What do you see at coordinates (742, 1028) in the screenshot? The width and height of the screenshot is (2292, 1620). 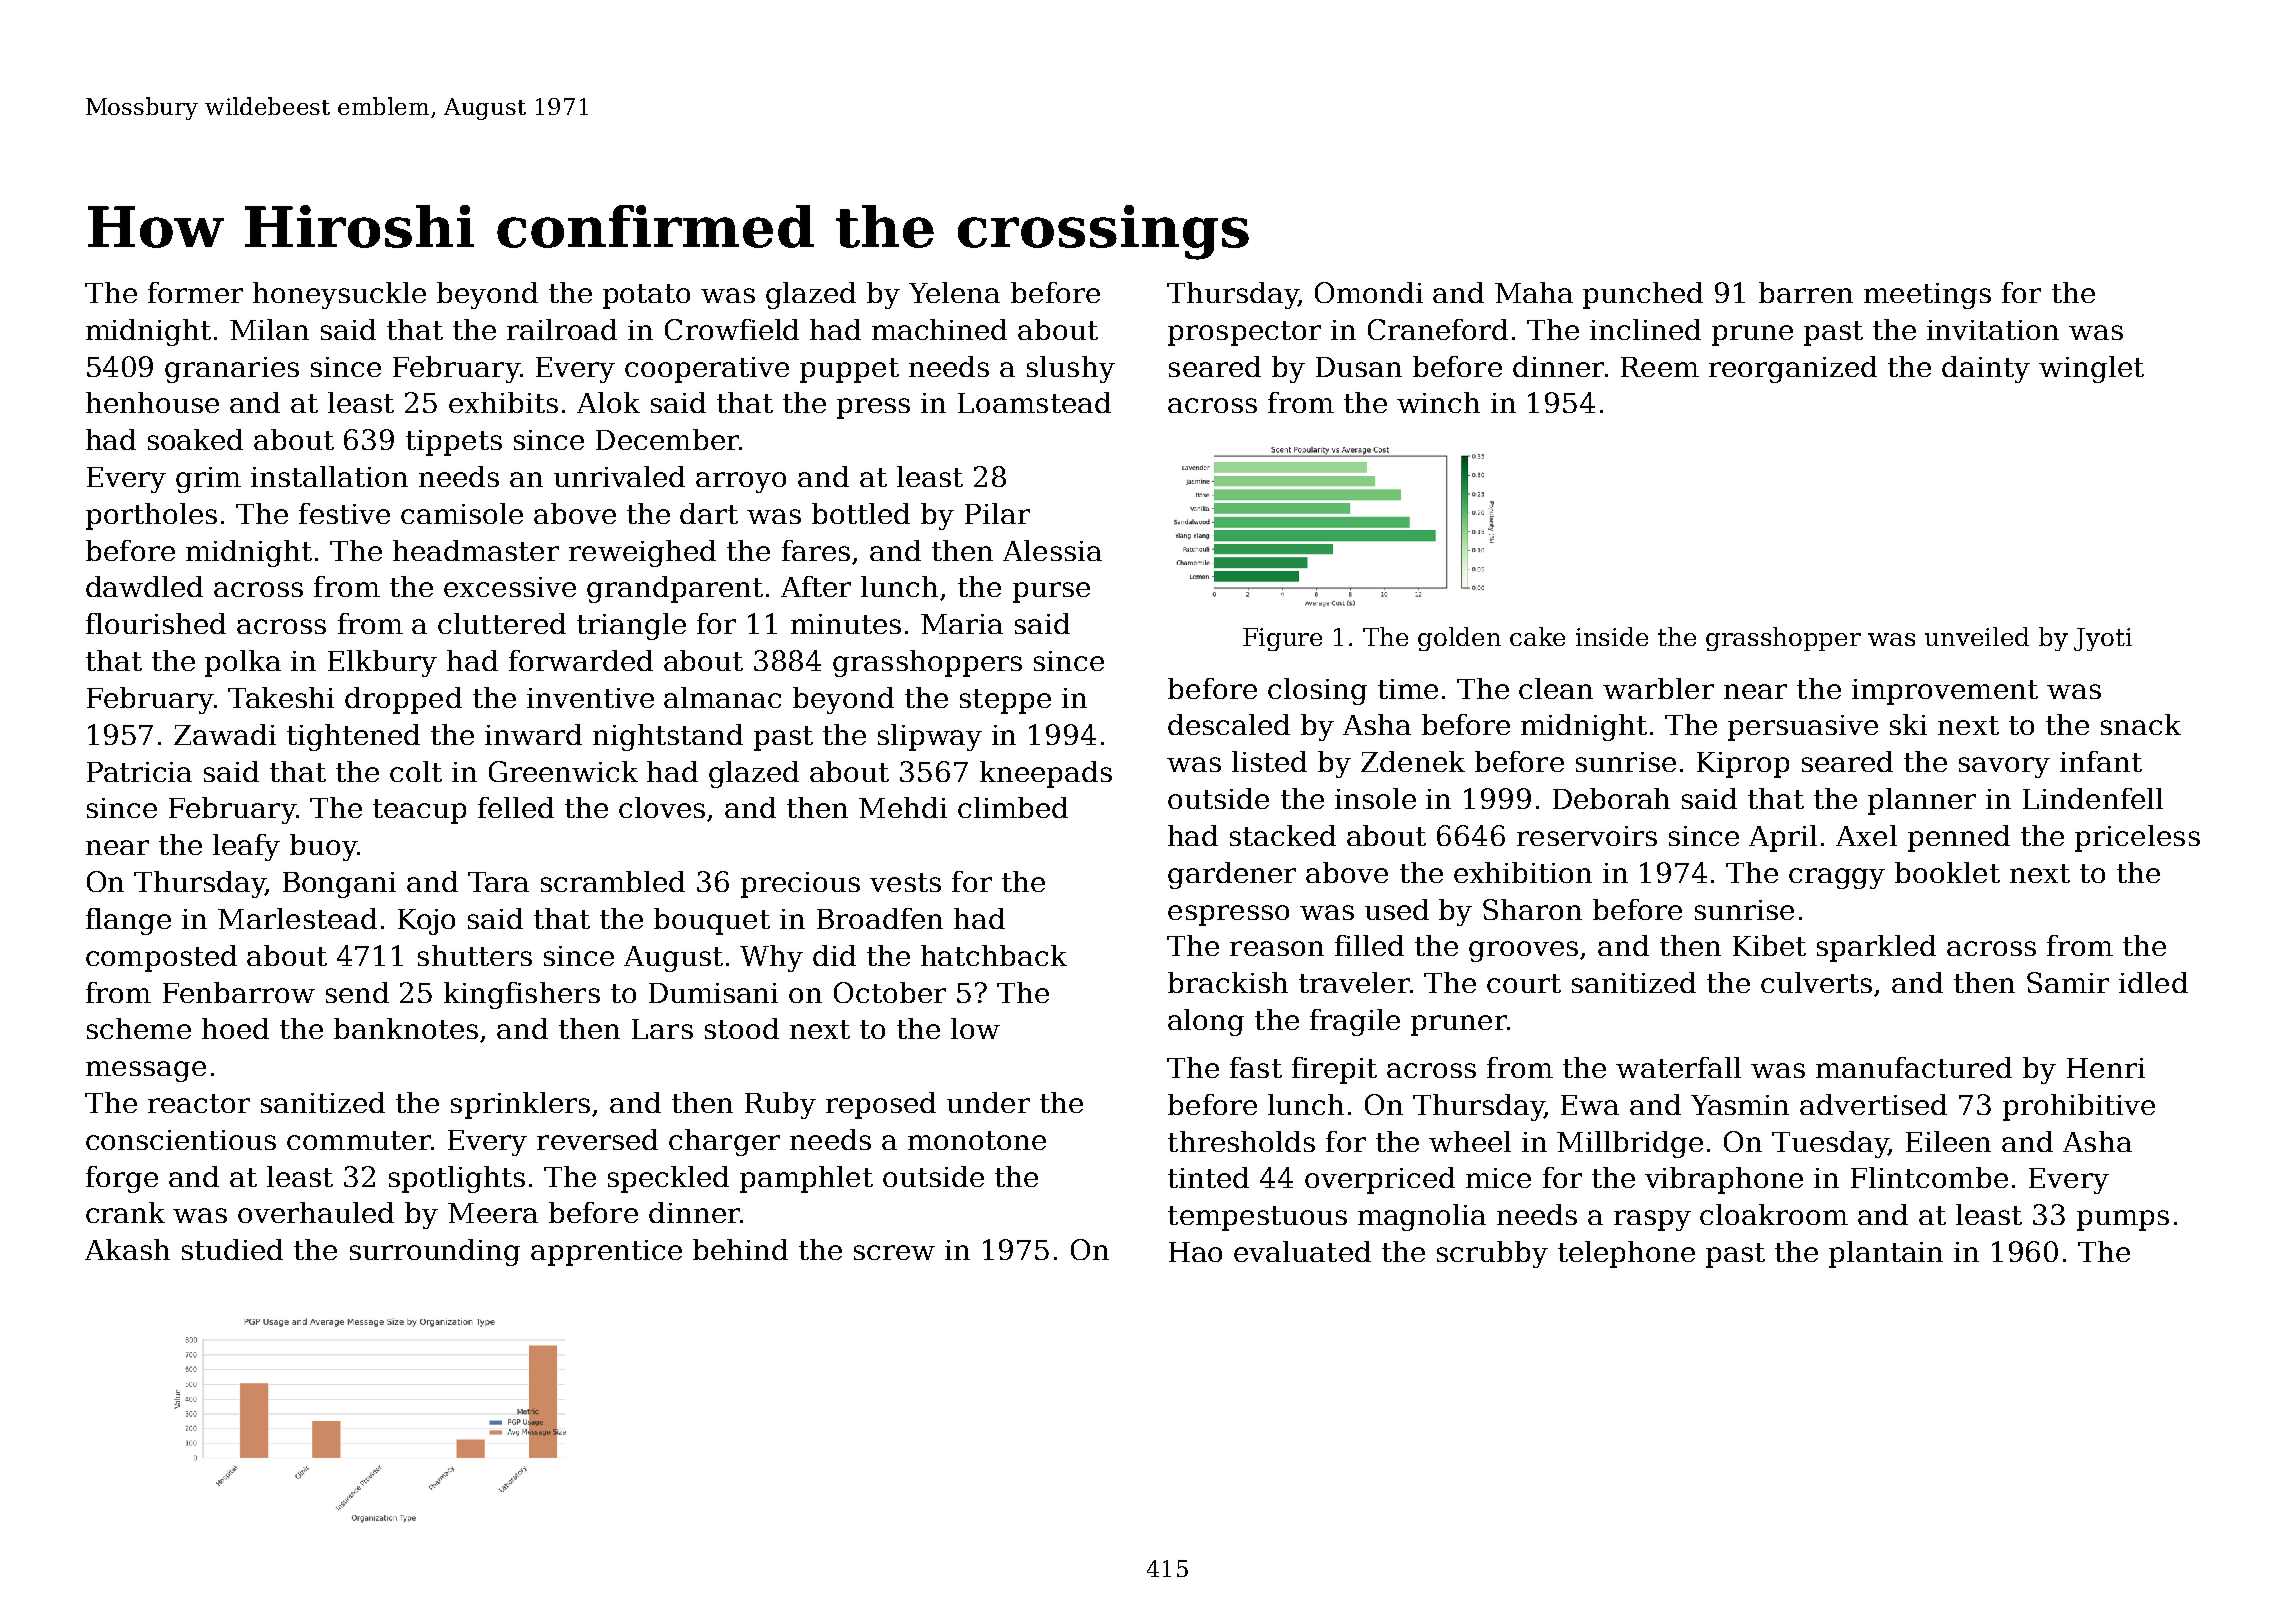 I see `stood` at bounding box center [742, 1028].
